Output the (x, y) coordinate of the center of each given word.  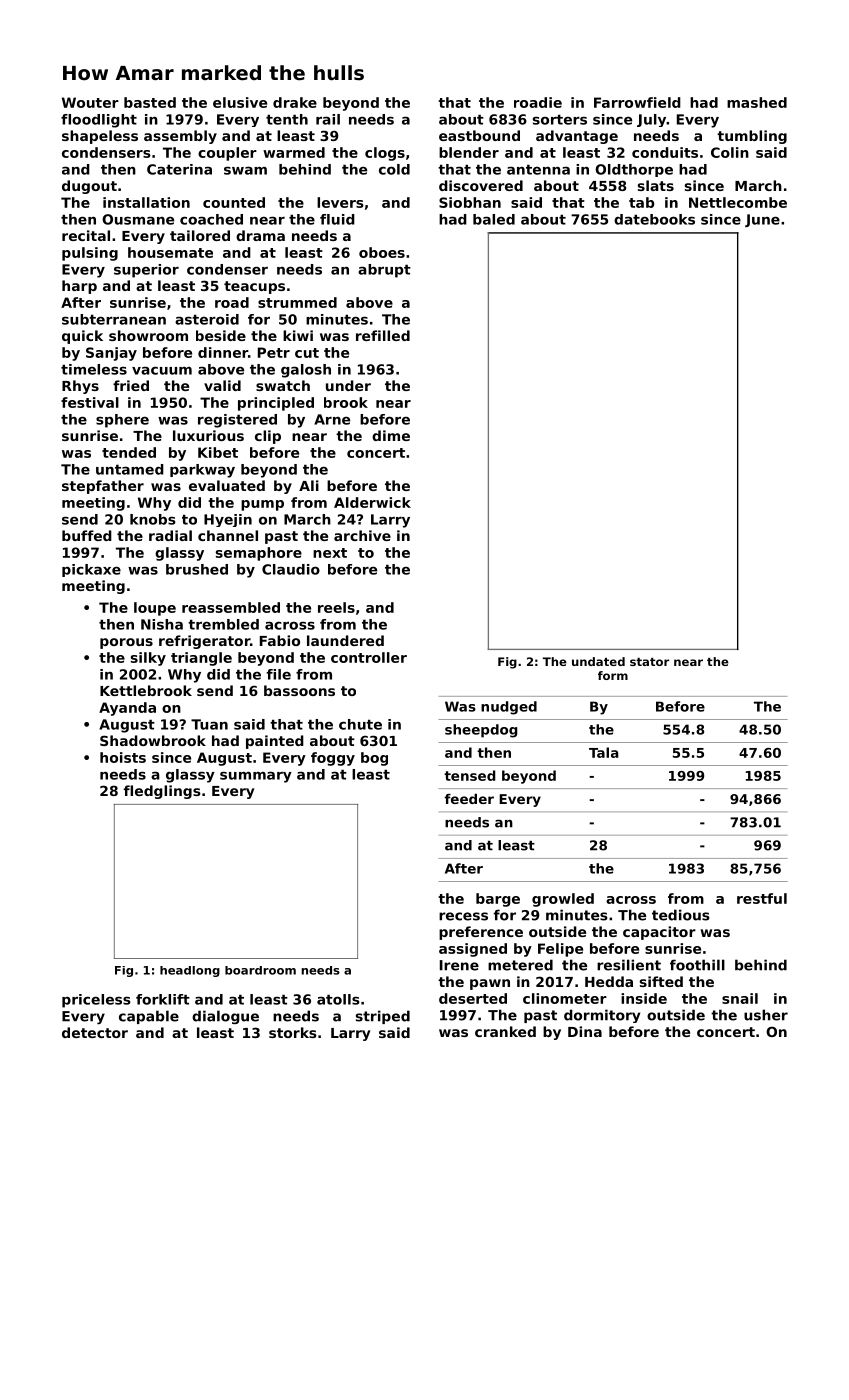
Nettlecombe (738, 202)
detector (95, 1032)
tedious (681, 915)
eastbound (479, 135)
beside (221, 335)
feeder (469, 799)
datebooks (654, 219)
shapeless (100, 137)
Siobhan (470, 202)
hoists (123, 757)
